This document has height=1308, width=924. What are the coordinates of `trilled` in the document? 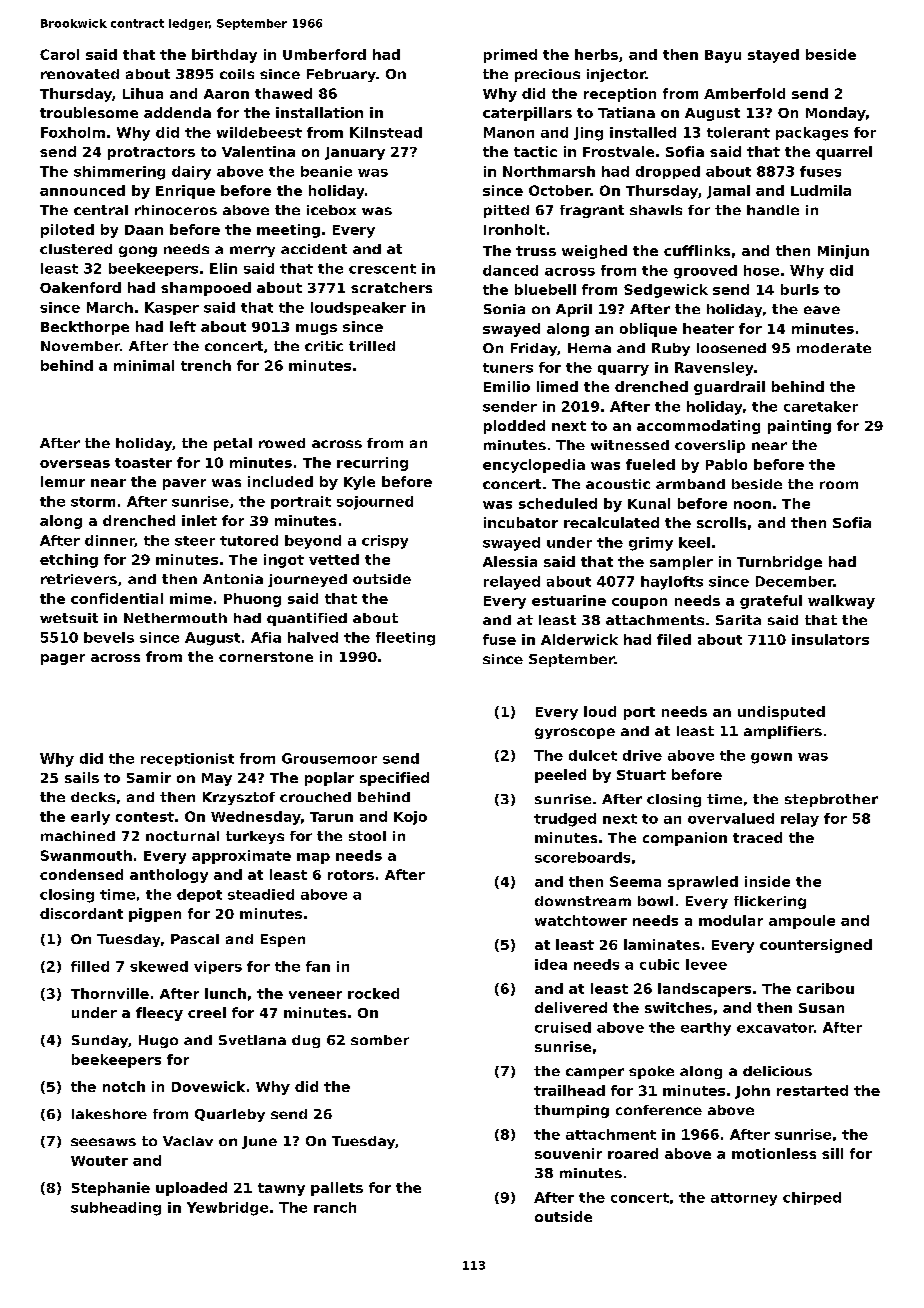 It's located at (372, 346).
